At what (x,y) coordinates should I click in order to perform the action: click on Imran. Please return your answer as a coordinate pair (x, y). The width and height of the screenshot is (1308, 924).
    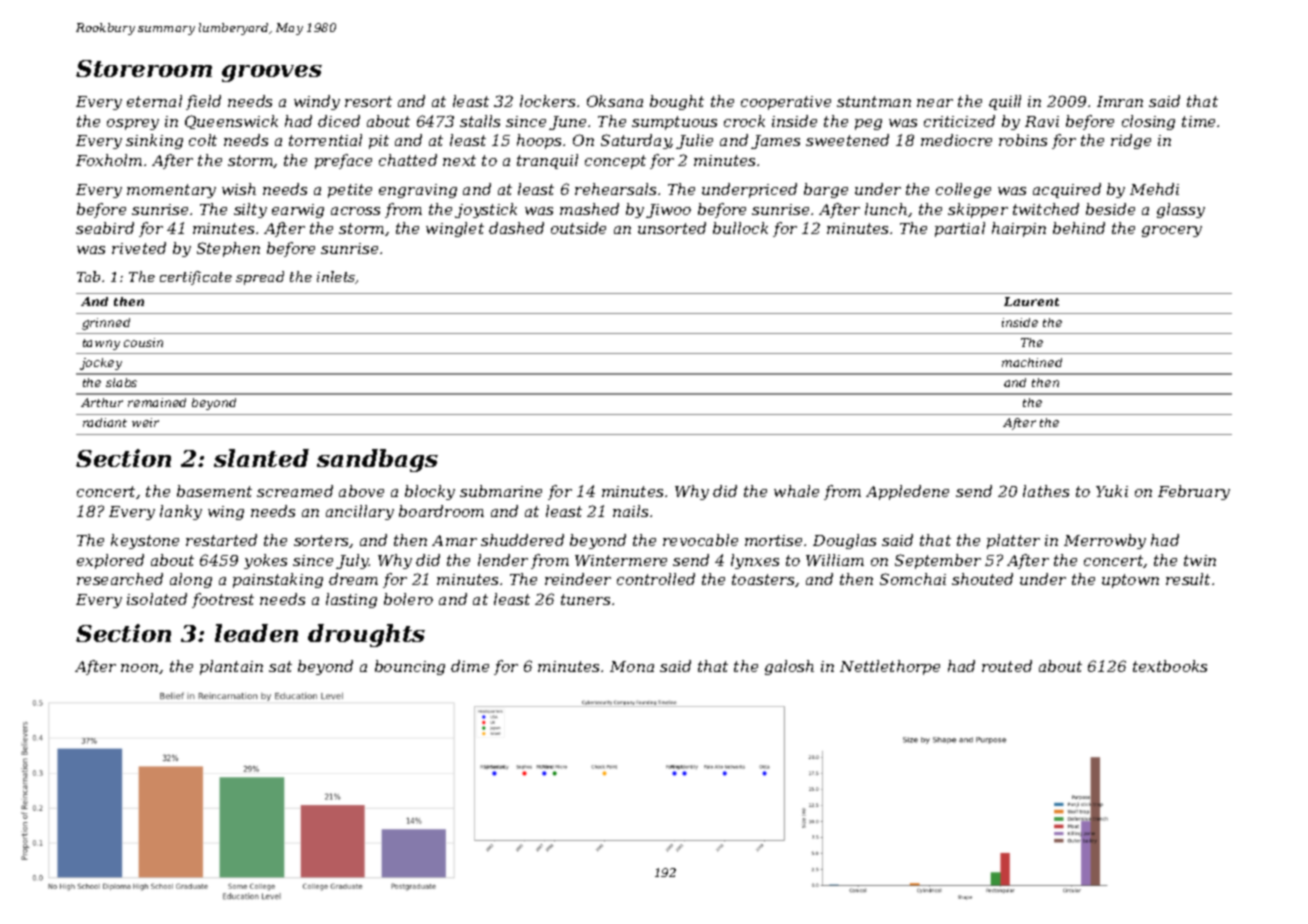
    Looking at the image, I should click on (1120, 101).
